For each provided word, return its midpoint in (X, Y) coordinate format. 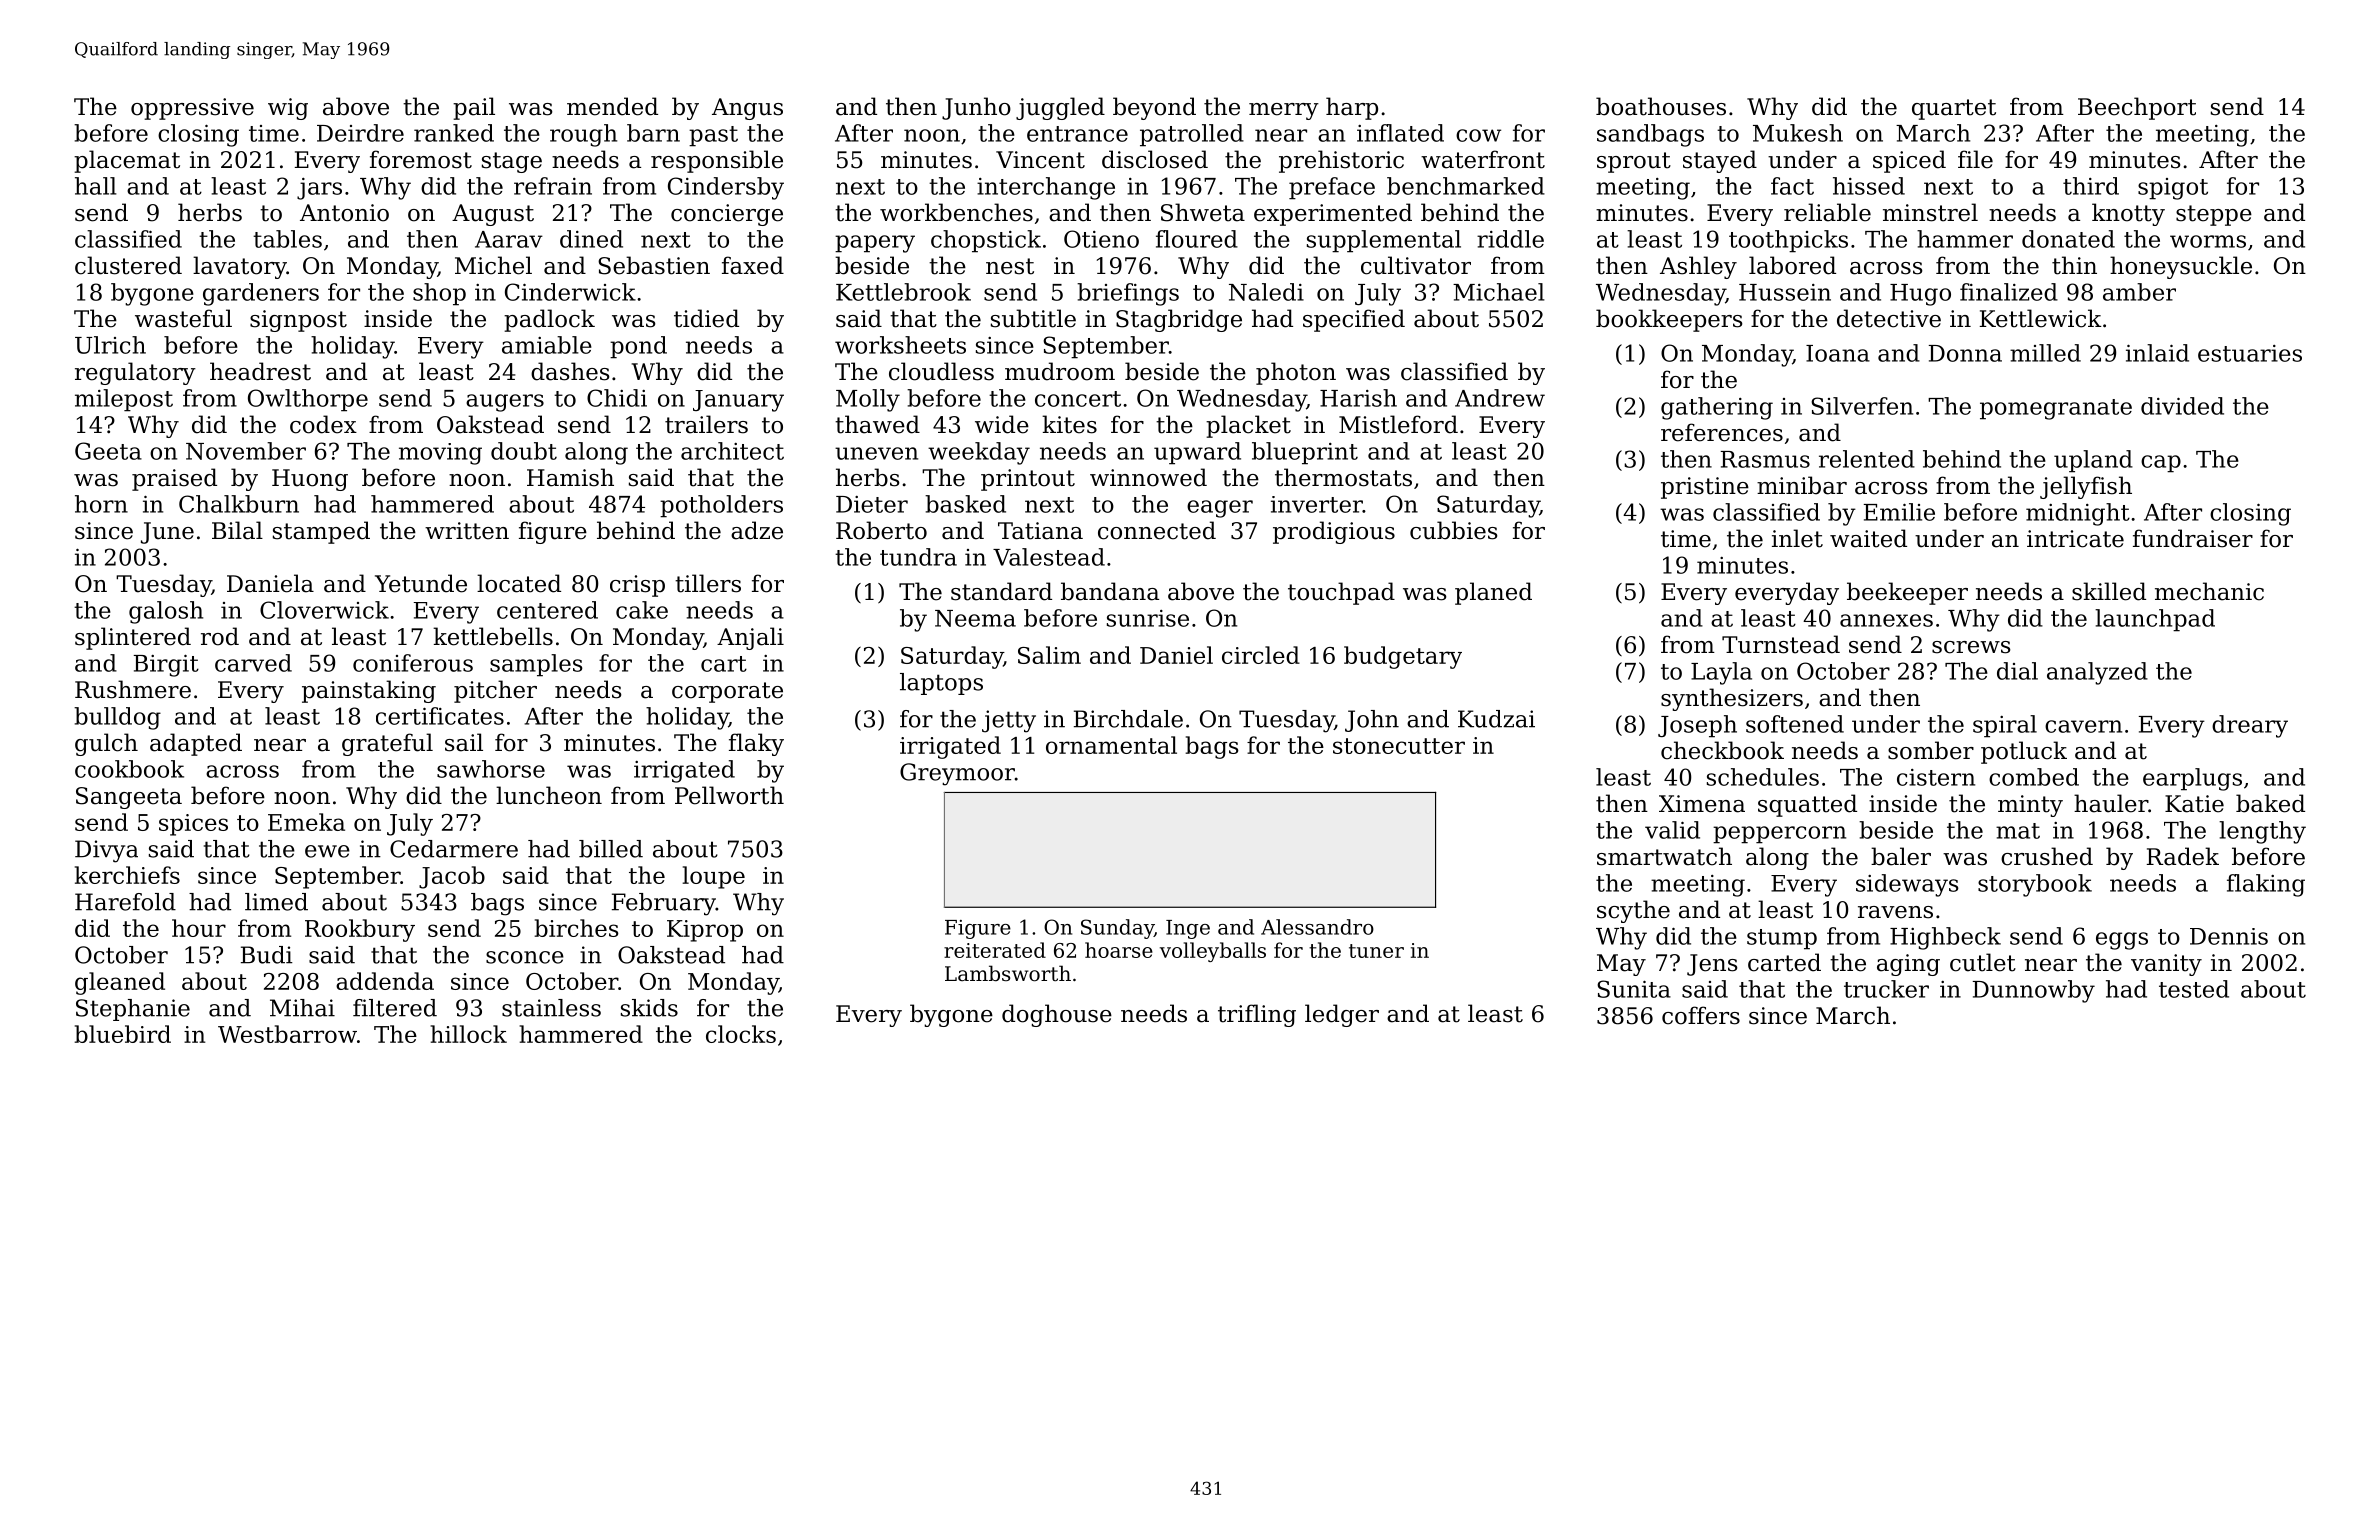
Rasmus (1765, 459)
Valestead (1049, 557)
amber (2139, 292)
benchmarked (1466, 186)
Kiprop (705, 931)
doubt (524, 451)
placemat (127, 161)
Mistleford (1398, 424)
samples (536, 665)
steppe (2214, 215)
